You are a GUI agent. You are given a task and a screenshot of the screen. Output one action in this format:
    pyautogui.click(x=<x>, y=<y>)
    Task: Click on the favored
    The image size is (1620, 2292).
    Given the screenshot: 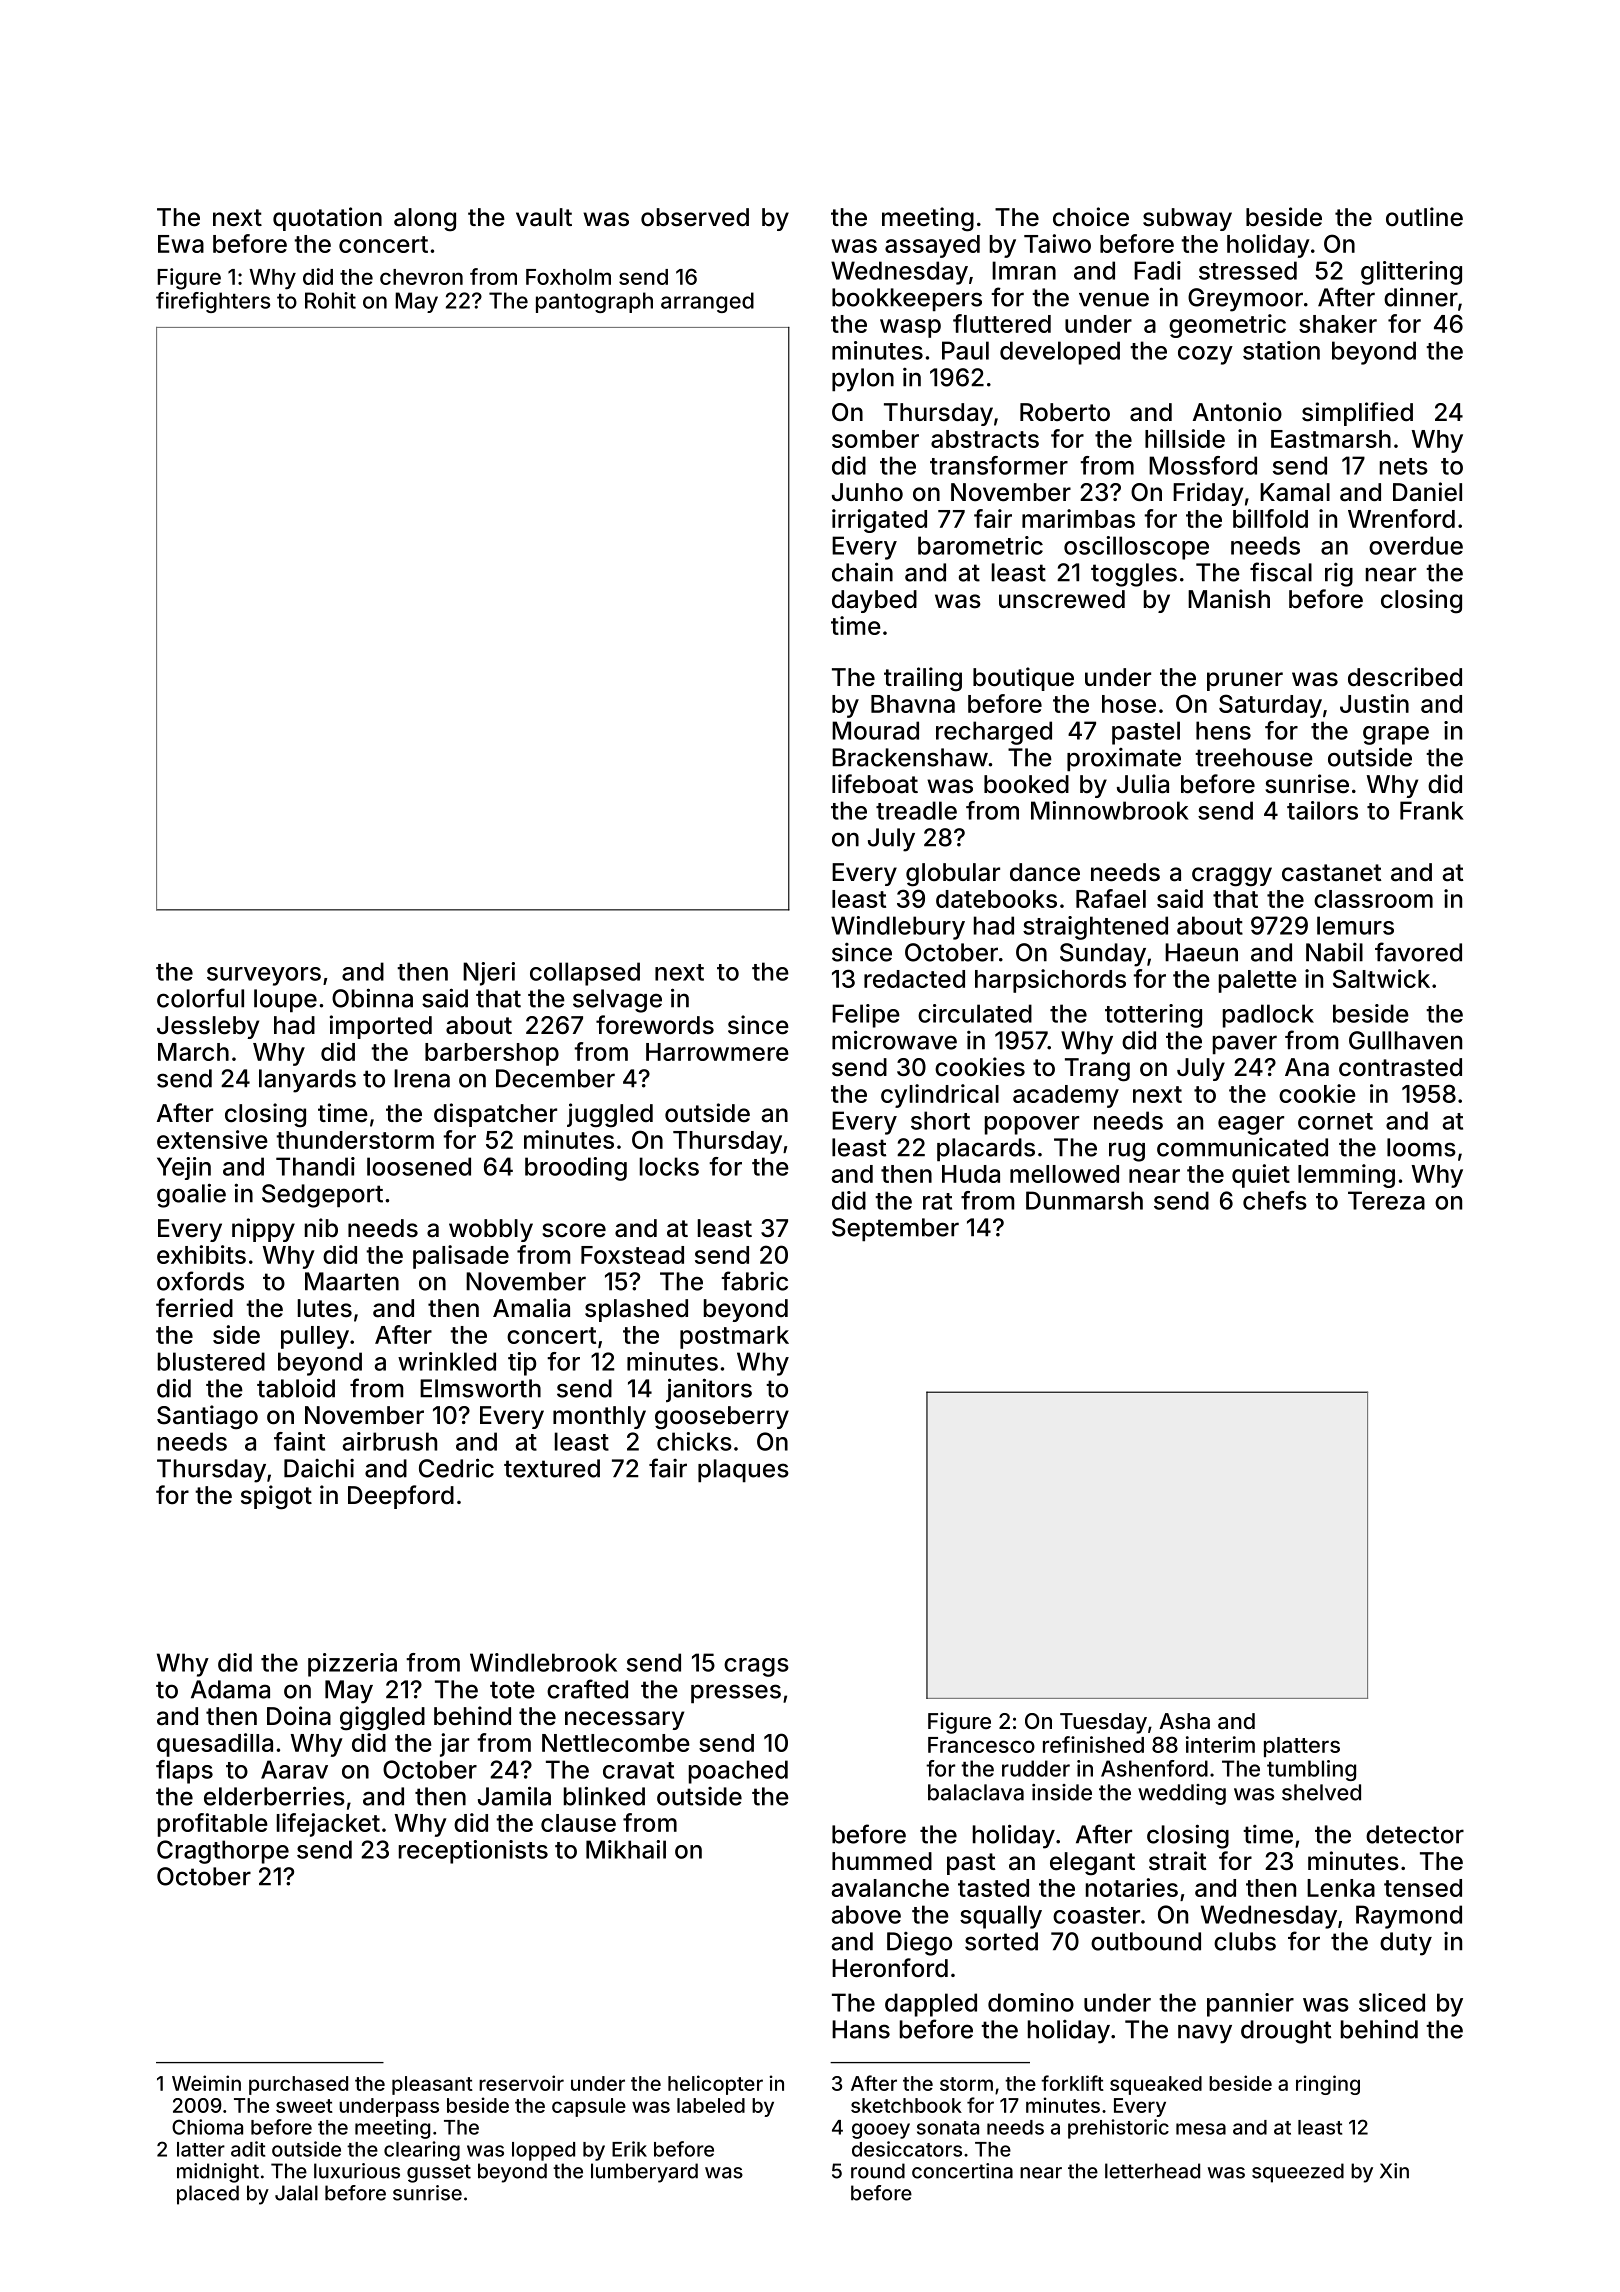 What is the action you would take?
    pyautogui.click(x=1418, y=952)
